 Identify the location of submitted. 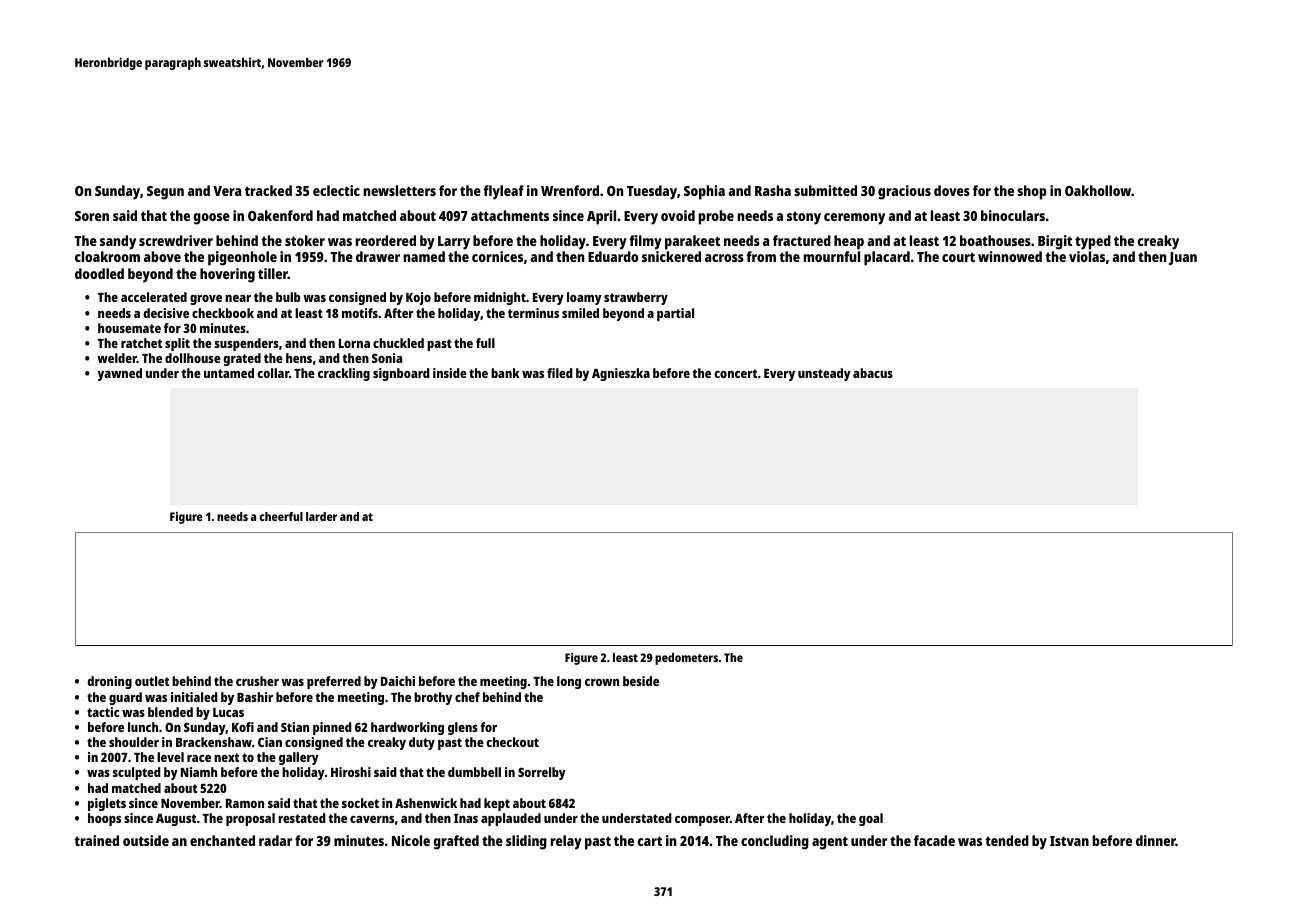
(825, 190).
